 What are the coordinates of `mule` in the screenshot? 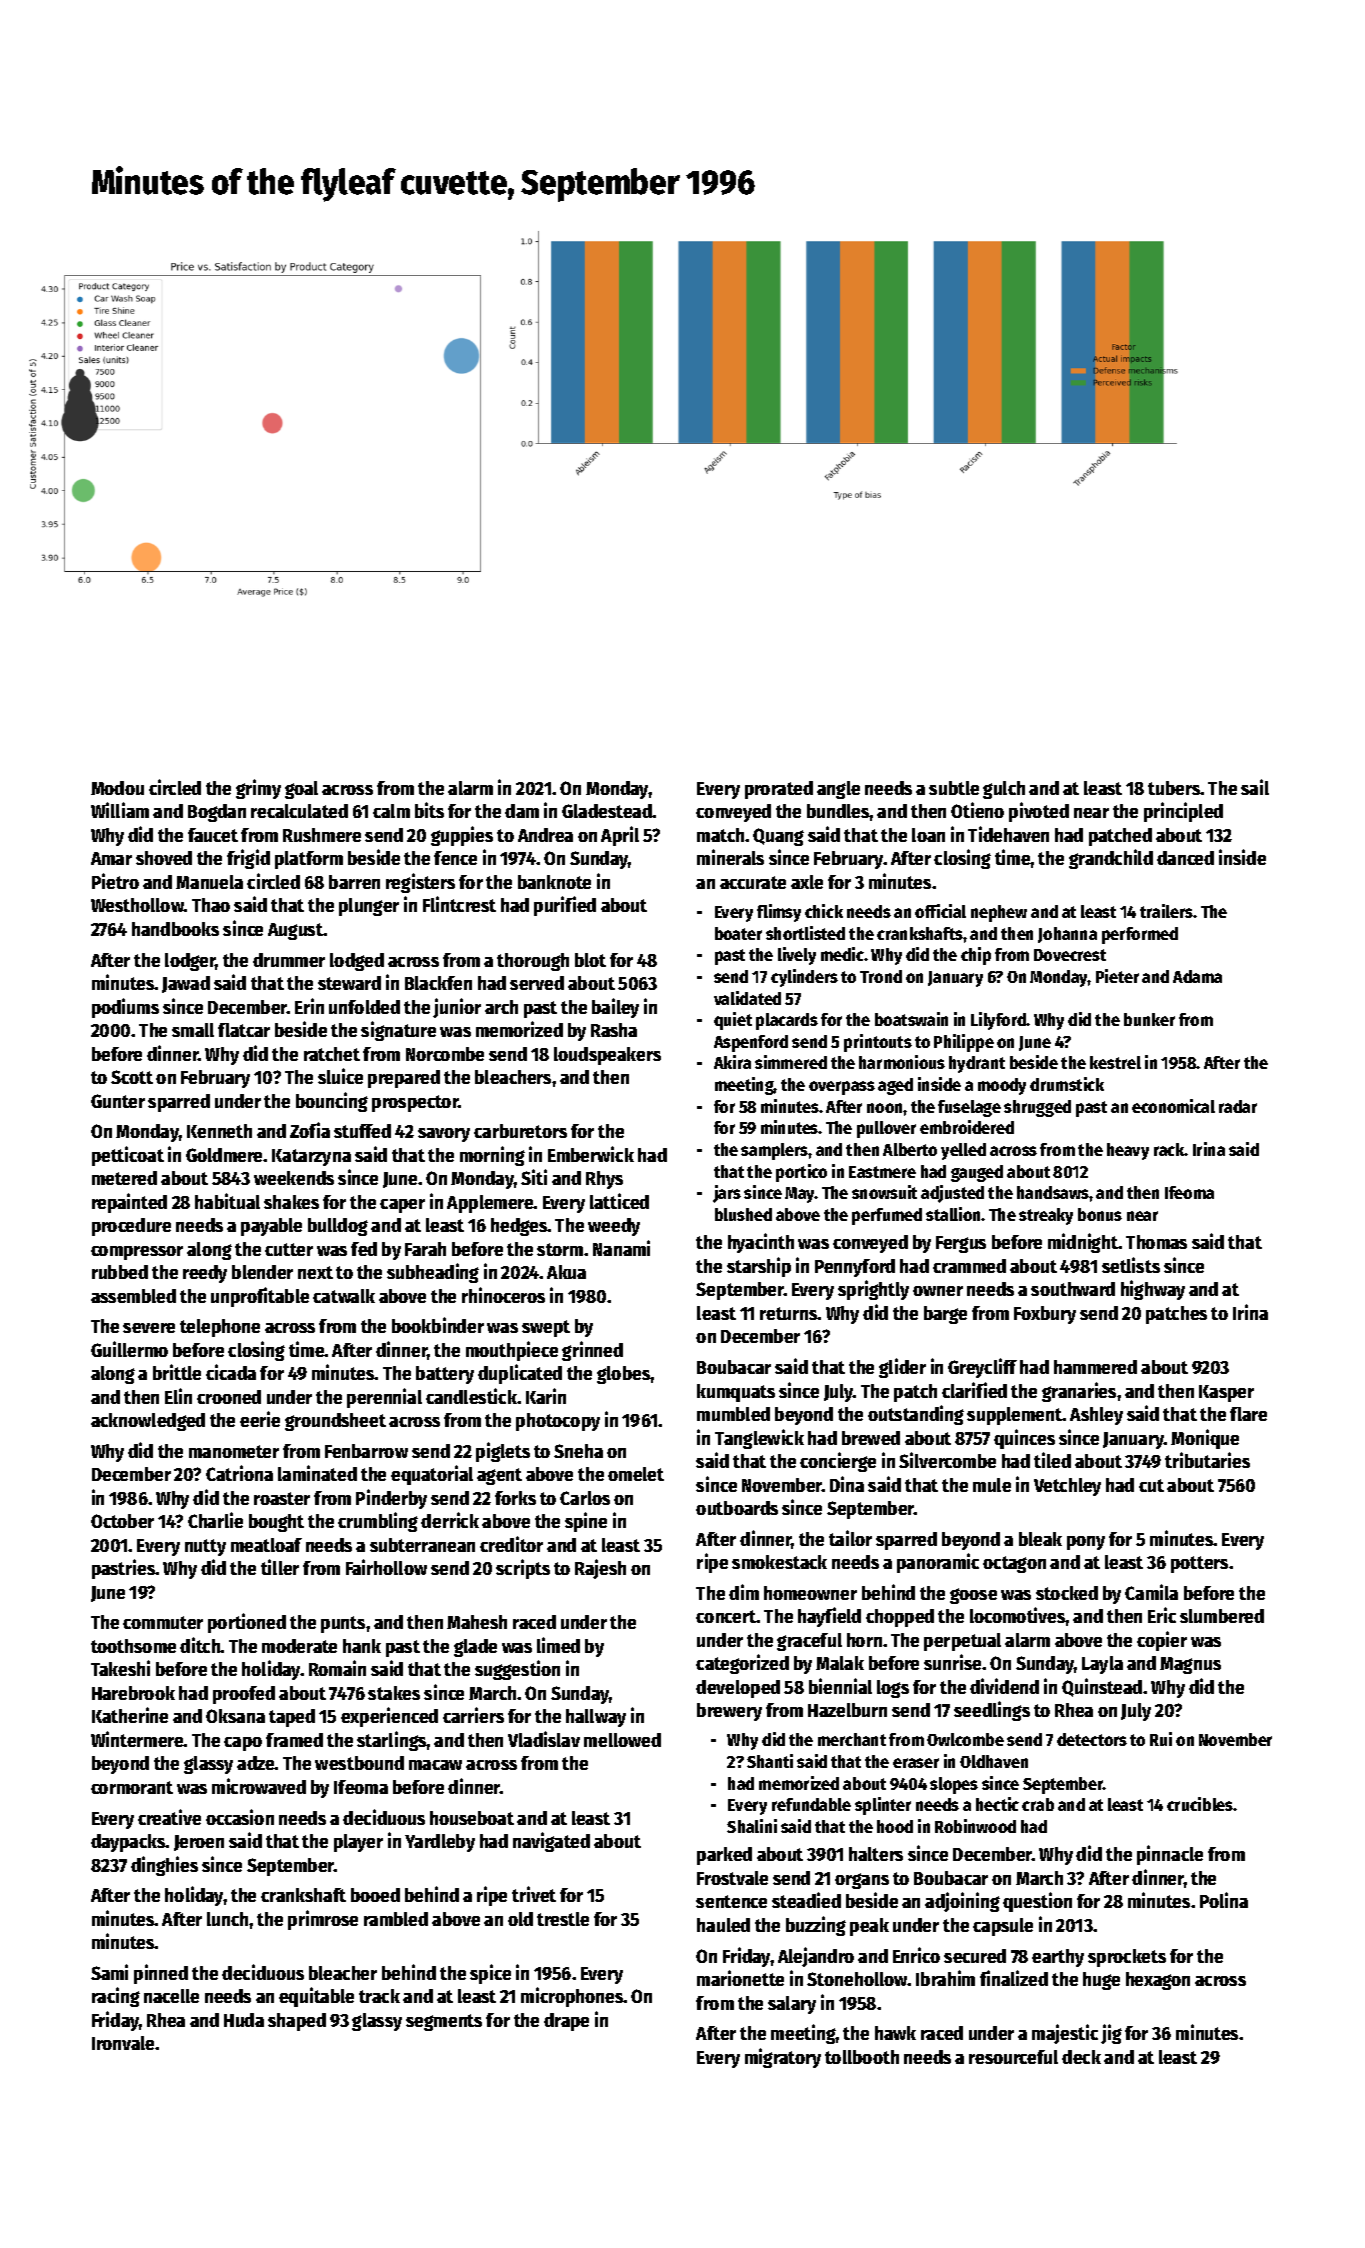 It's located at (992, 1485).
